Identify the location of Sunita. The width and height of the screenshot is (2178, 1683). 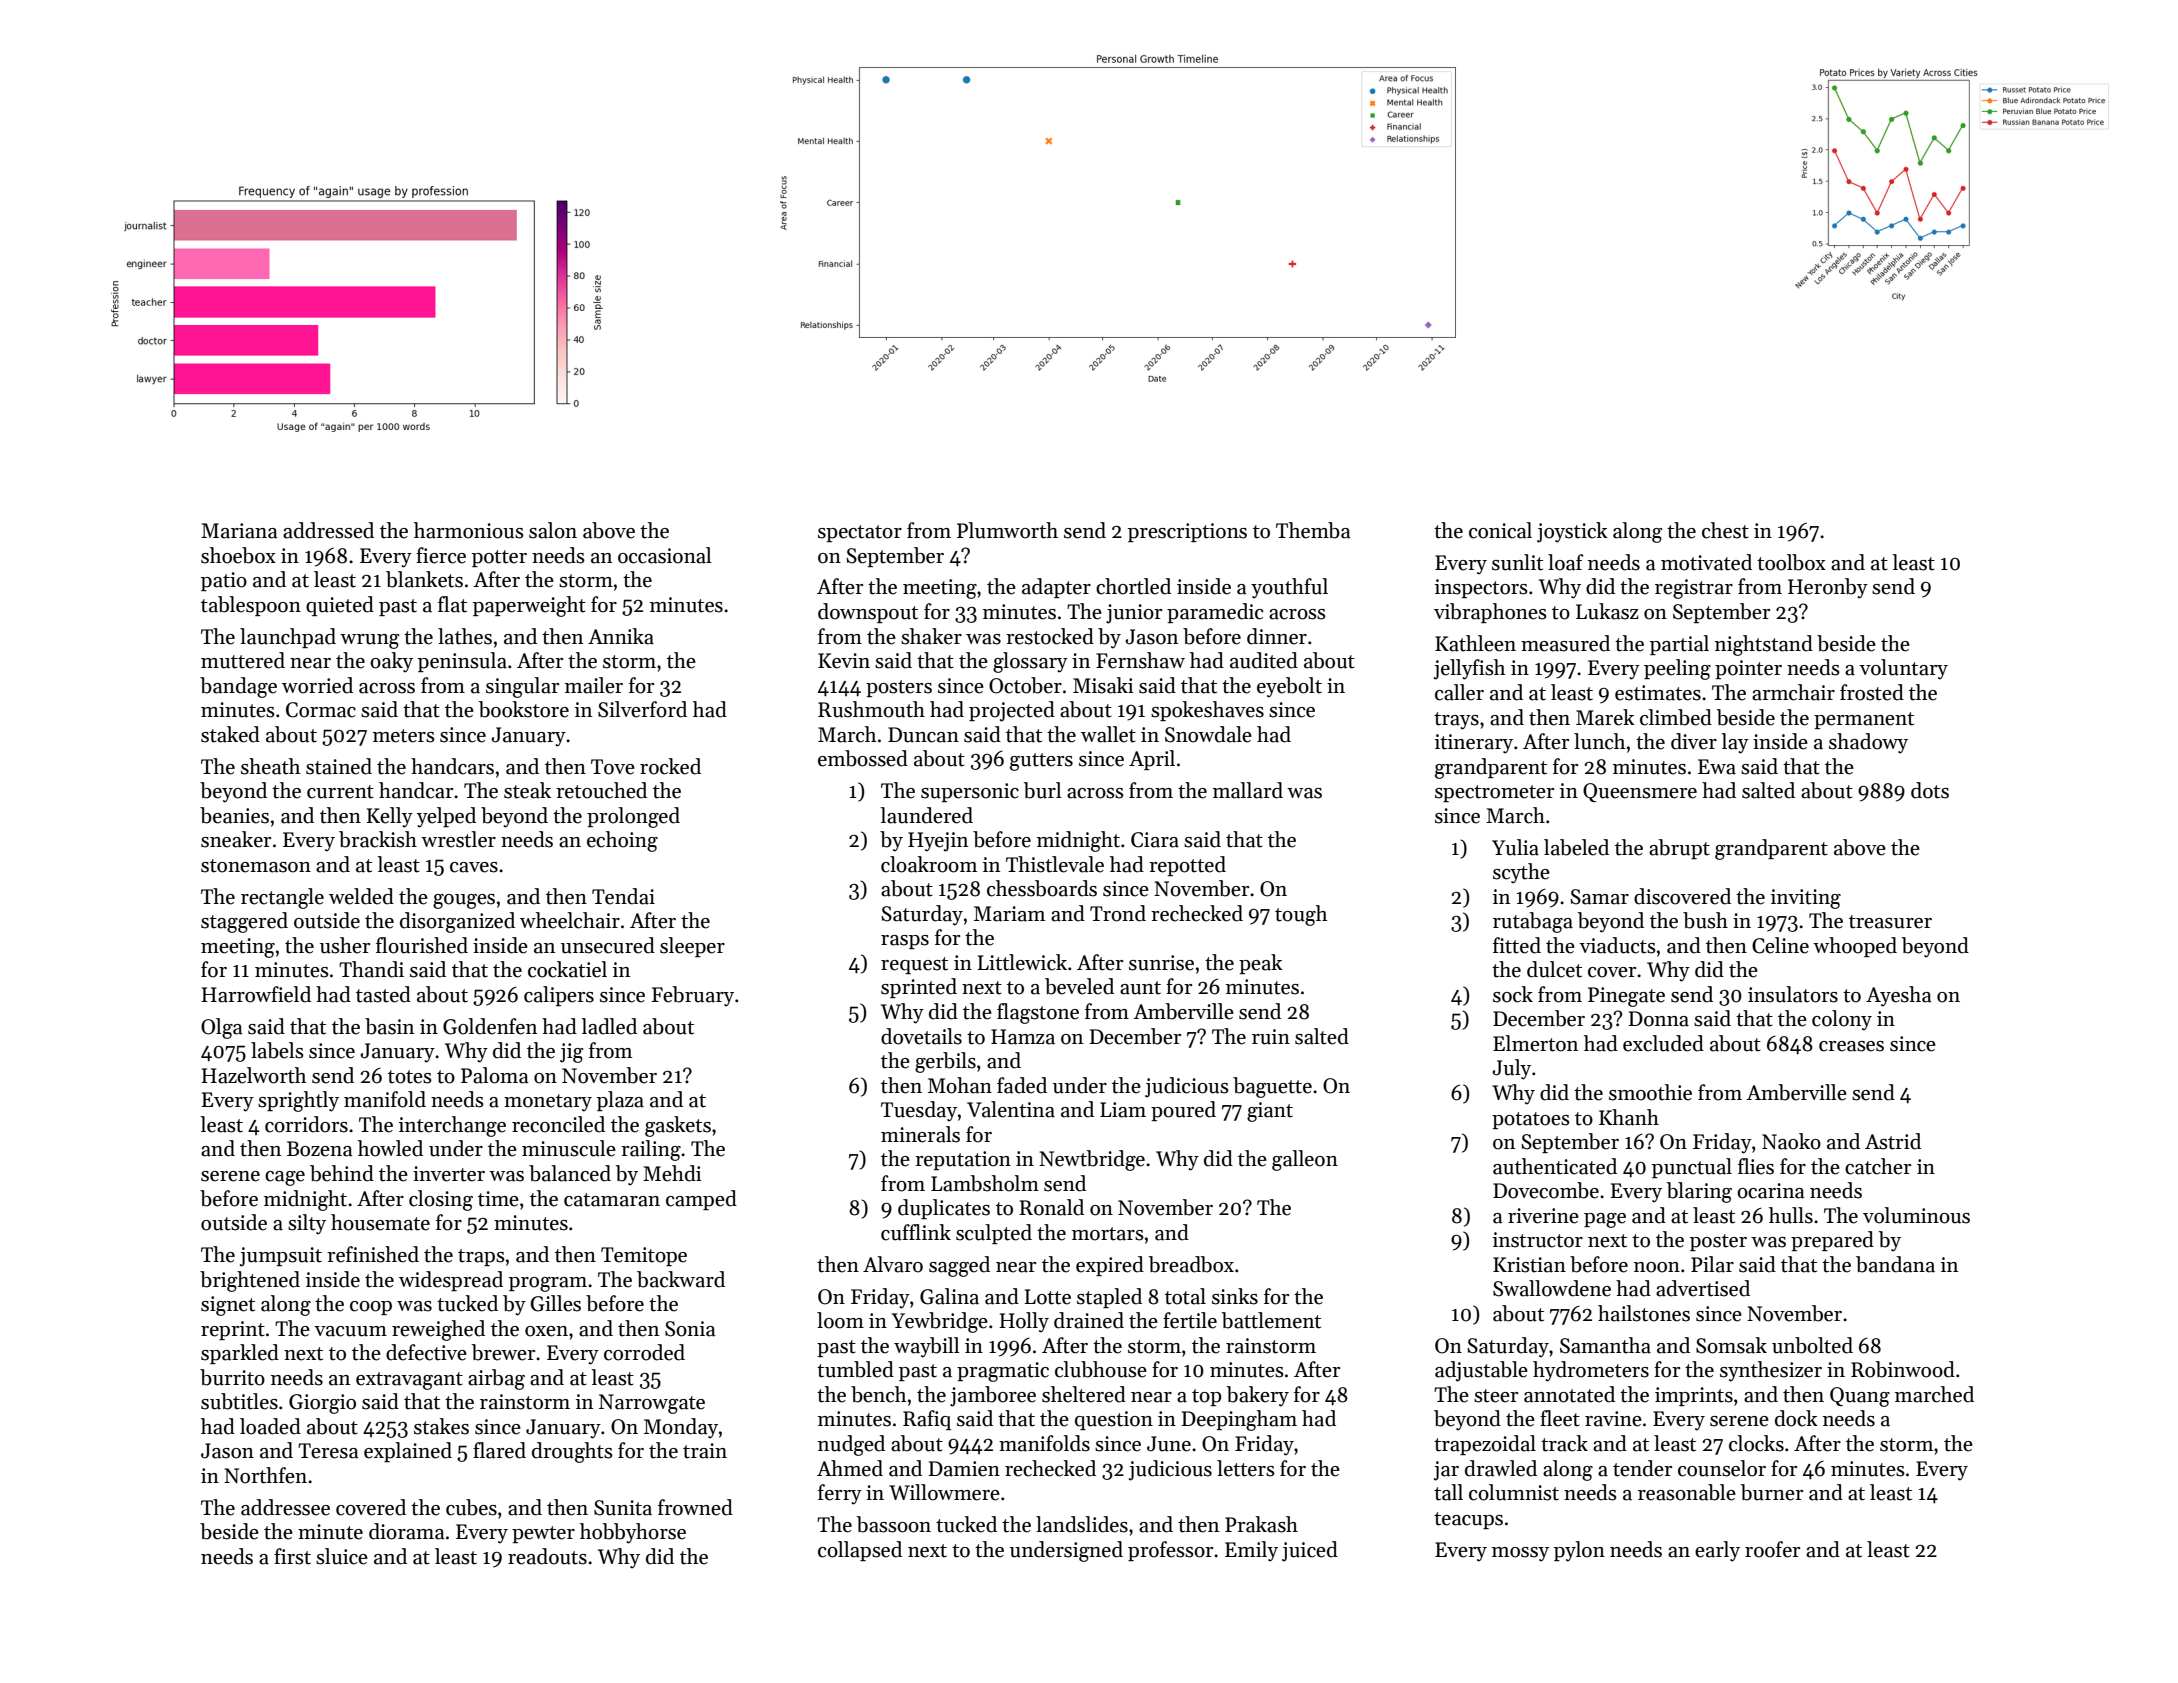
(623, 1508).
